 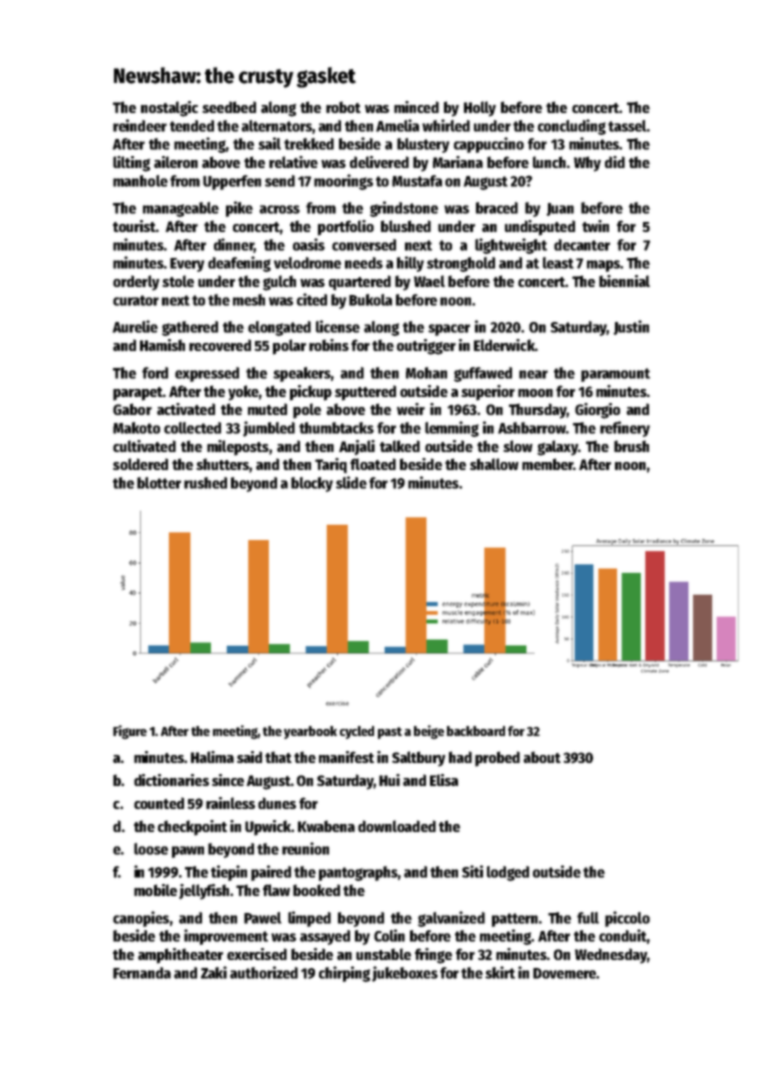 What do you see at coordinates (171, 780) in the screenshot?
I see `dictionaries` at bounding box center [171, 780].
